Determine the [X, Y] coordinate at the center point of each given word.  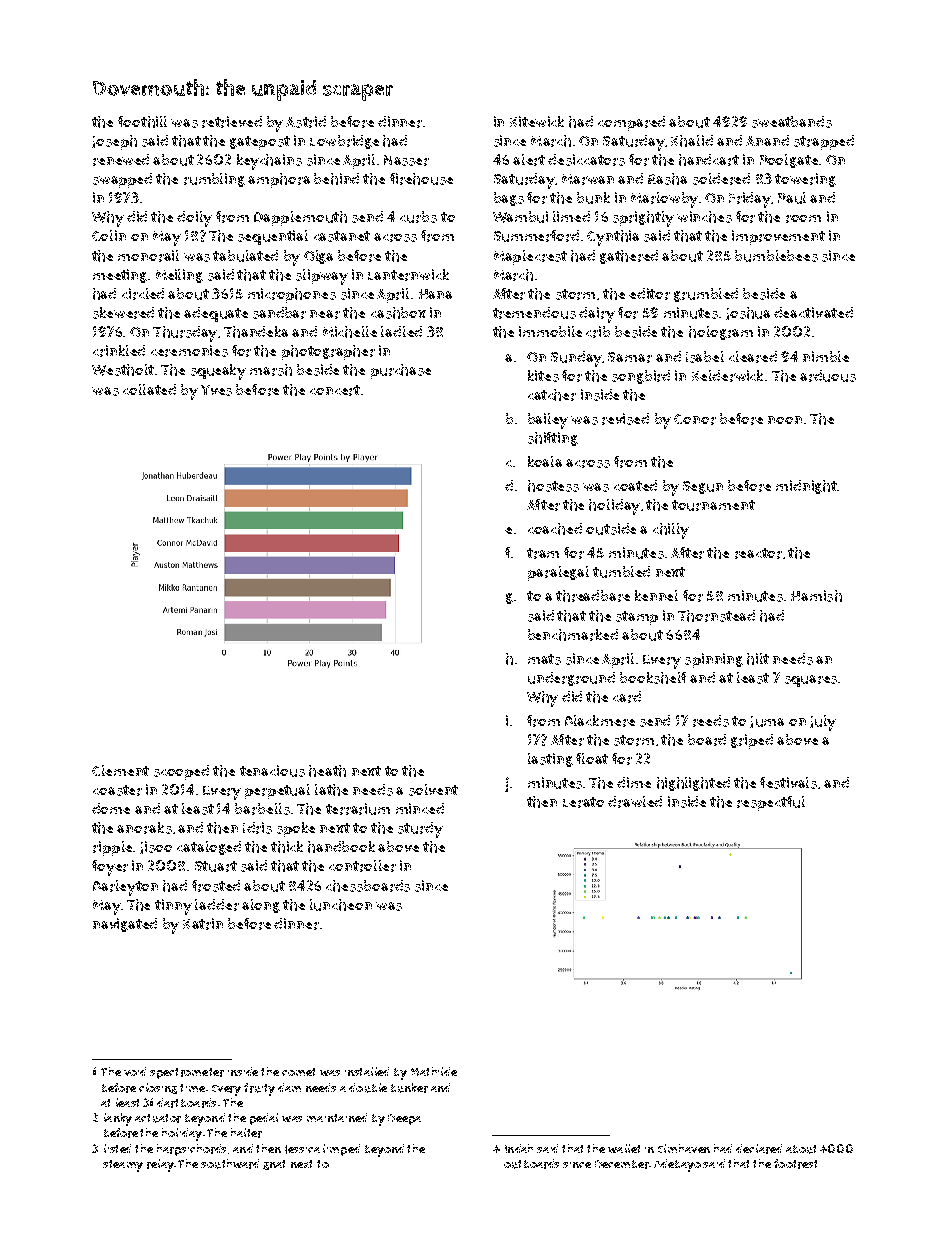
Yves [216, 390]
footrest [795, 1164]
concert [335, 390]
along [261, 906]
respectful [771, 803]
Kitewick [537, 121]
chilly [671, 531]
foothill [142, 122]
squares [811, 681]
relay [160, 1165]
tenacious [272, 771]
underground [571, 679]
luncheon [341, 905]
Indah [519, 1148]
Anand [767, 140]
